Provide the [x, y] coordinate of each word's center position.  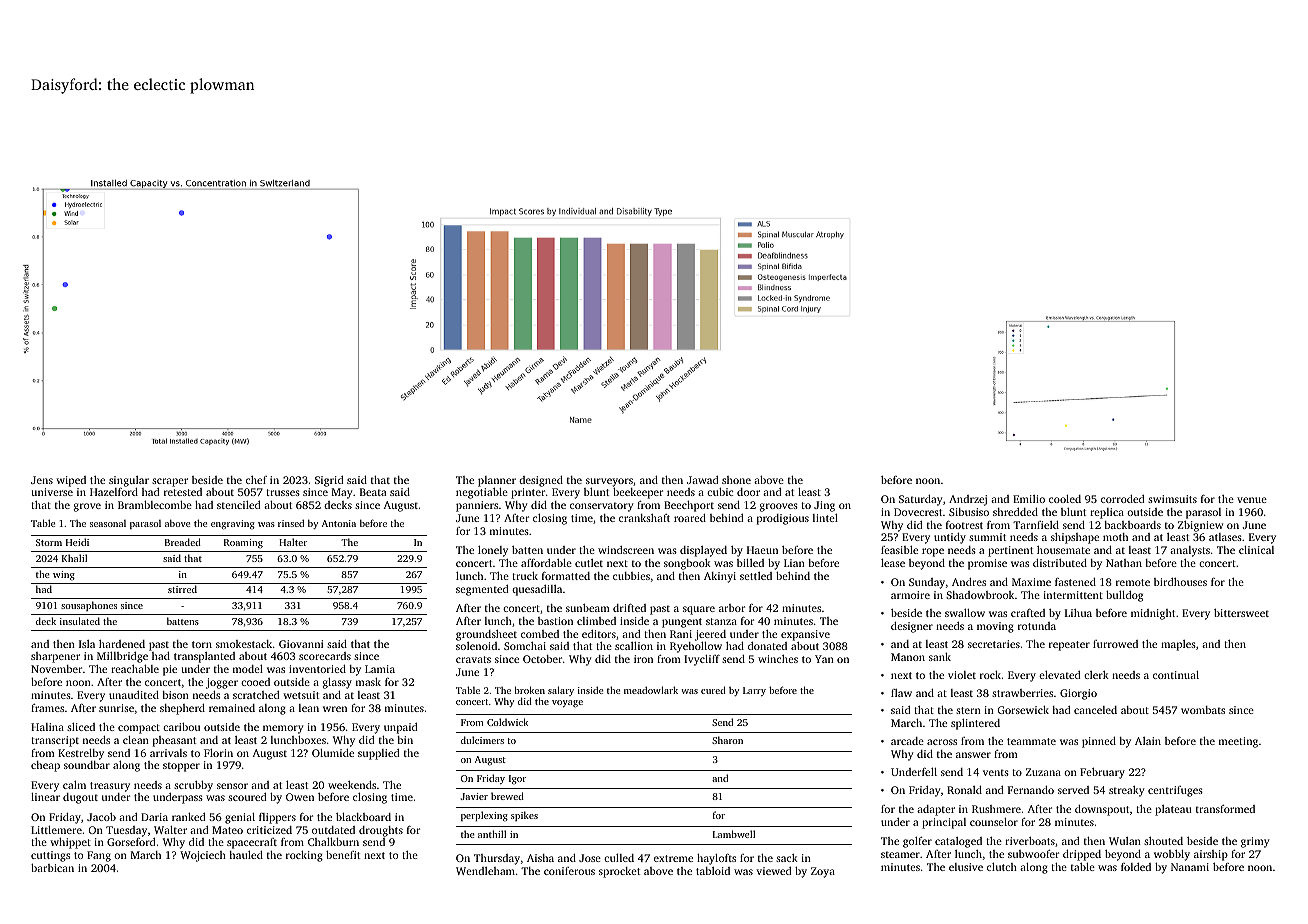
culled [619, 858]
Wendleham [485, 871]
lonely [493, 551]
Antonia [339, 523]
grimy [1255, 842]
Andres [969, 582]
